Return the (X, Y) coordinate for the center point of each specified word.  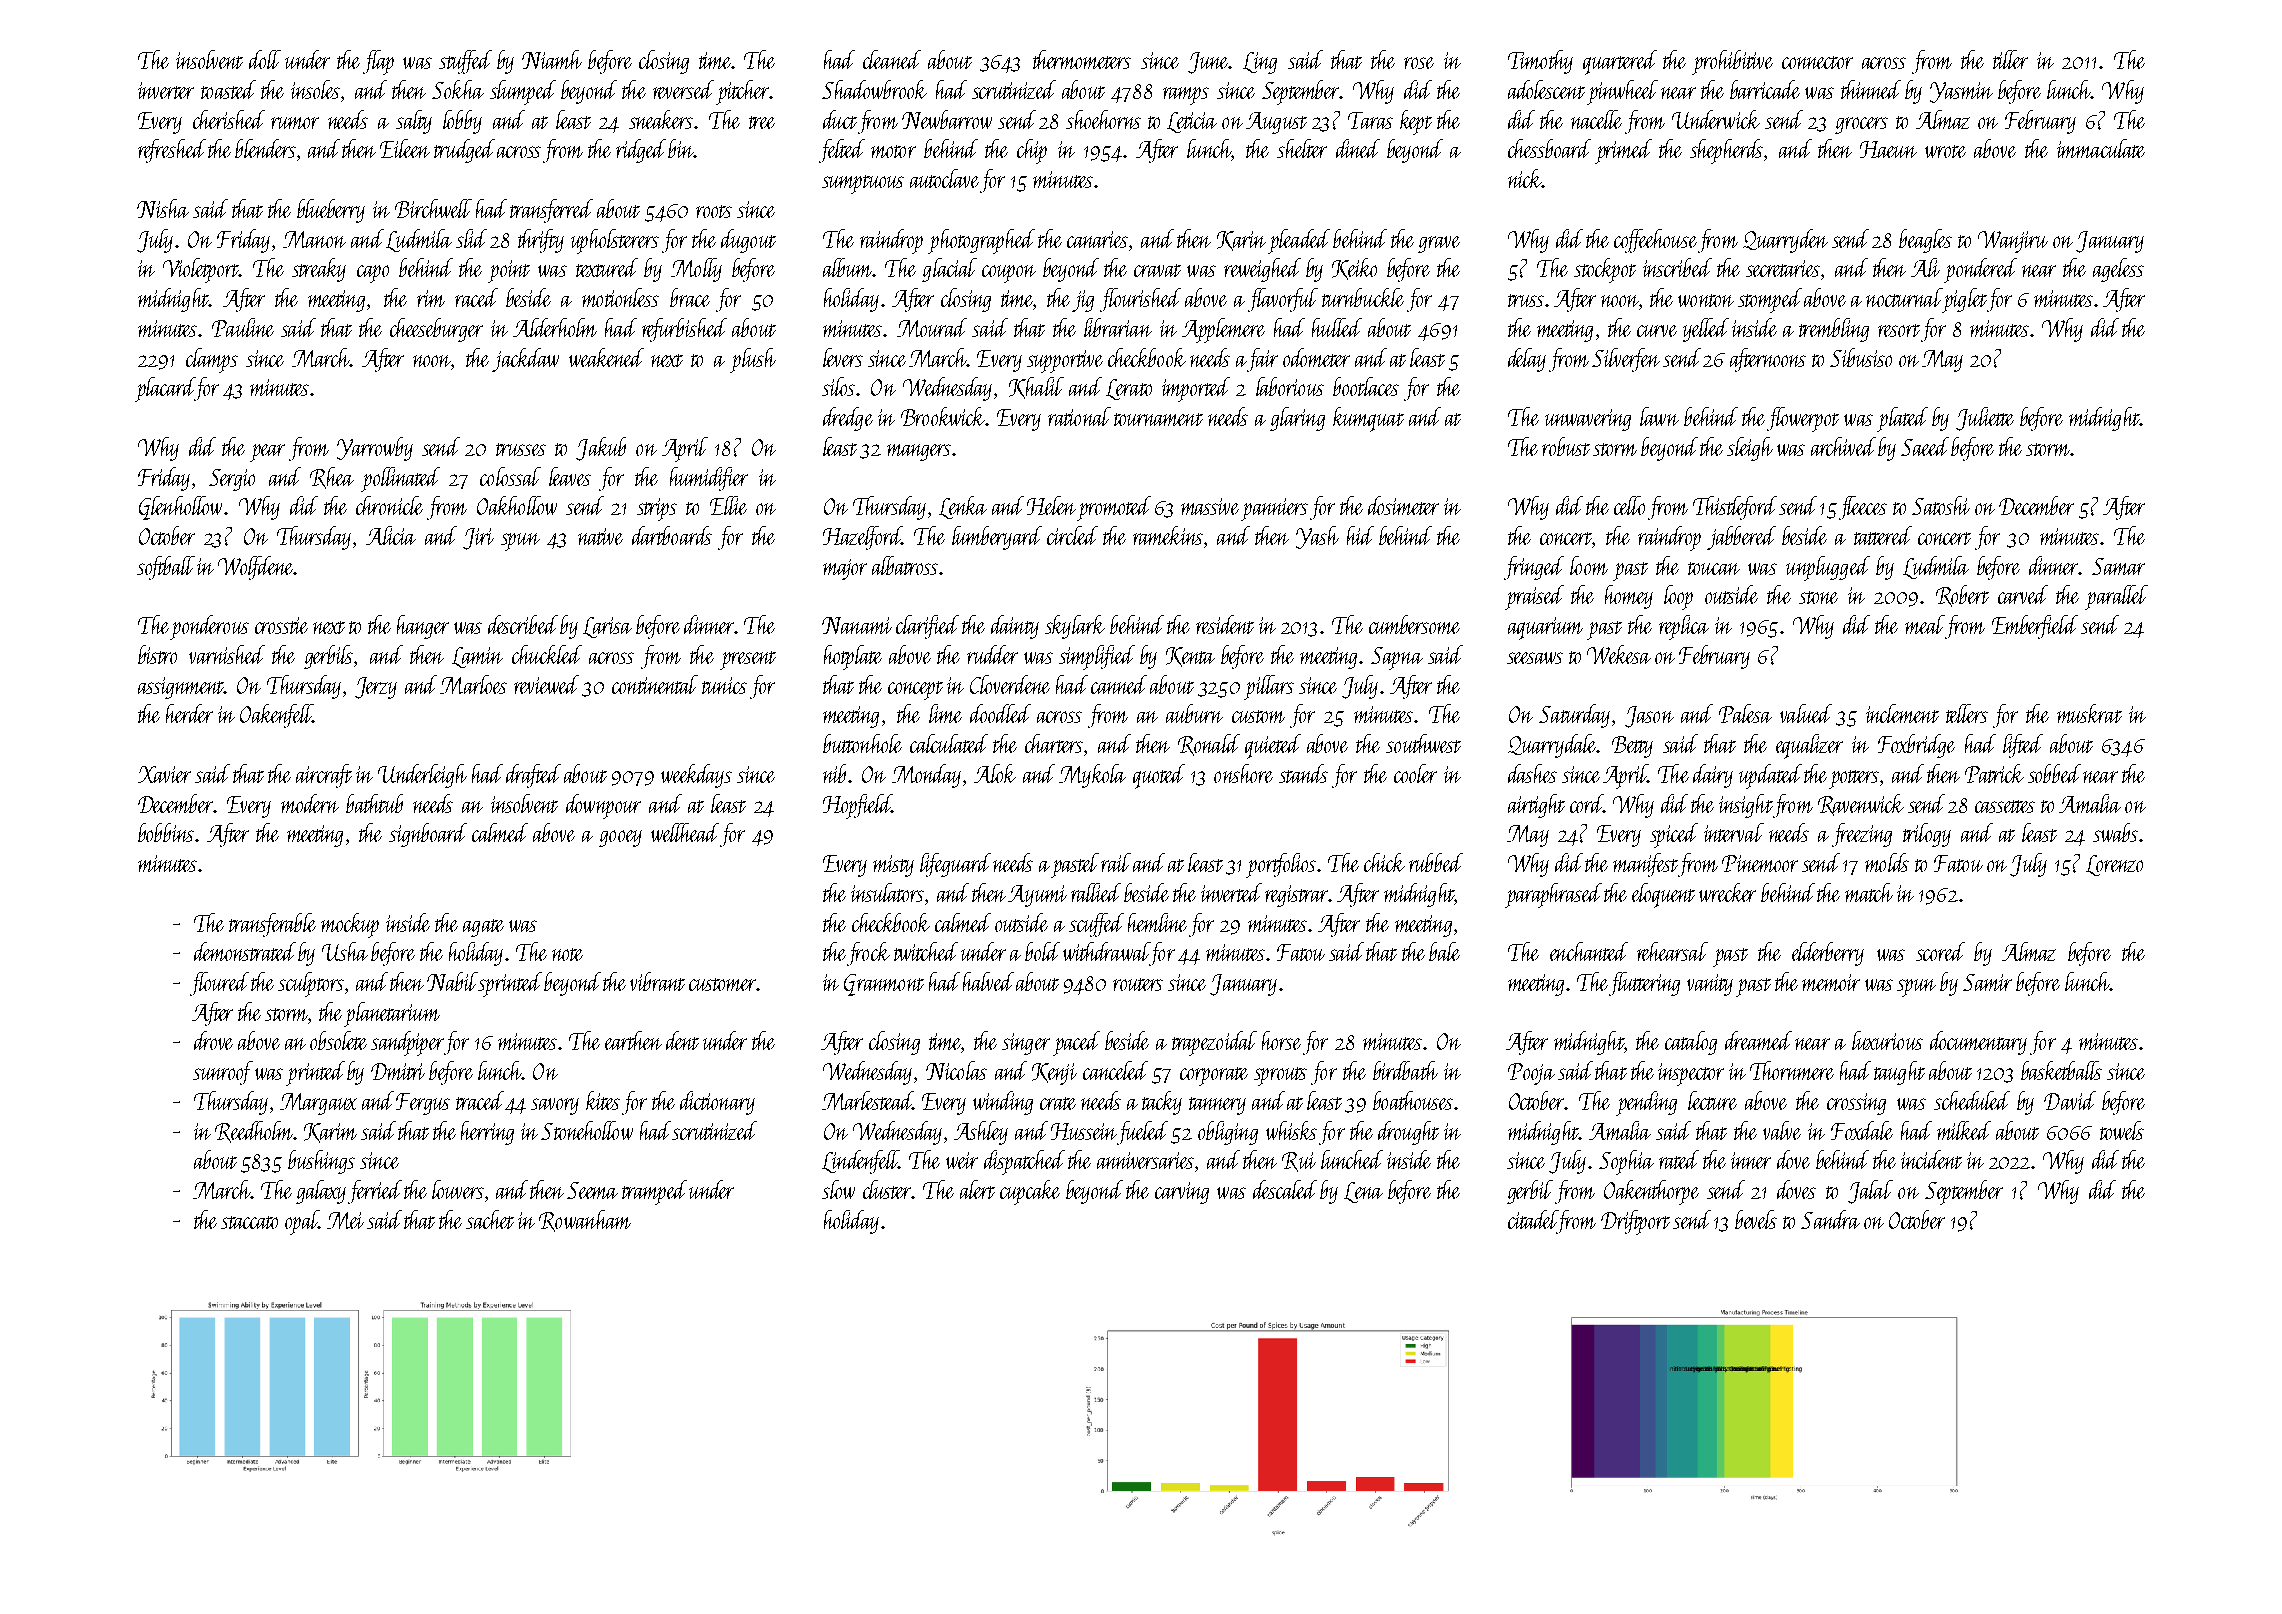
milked (1964, 1130)
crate (1058, 1103)
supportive (1065, 361)
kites (603, 1100)
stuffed (465, 62)
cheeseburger (436, 330)
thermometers (1082, 59)
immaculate (2101, 148)
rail (1116, 862)
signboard (428, 835)
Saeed (1925, 446)
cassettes (2005, 806)
